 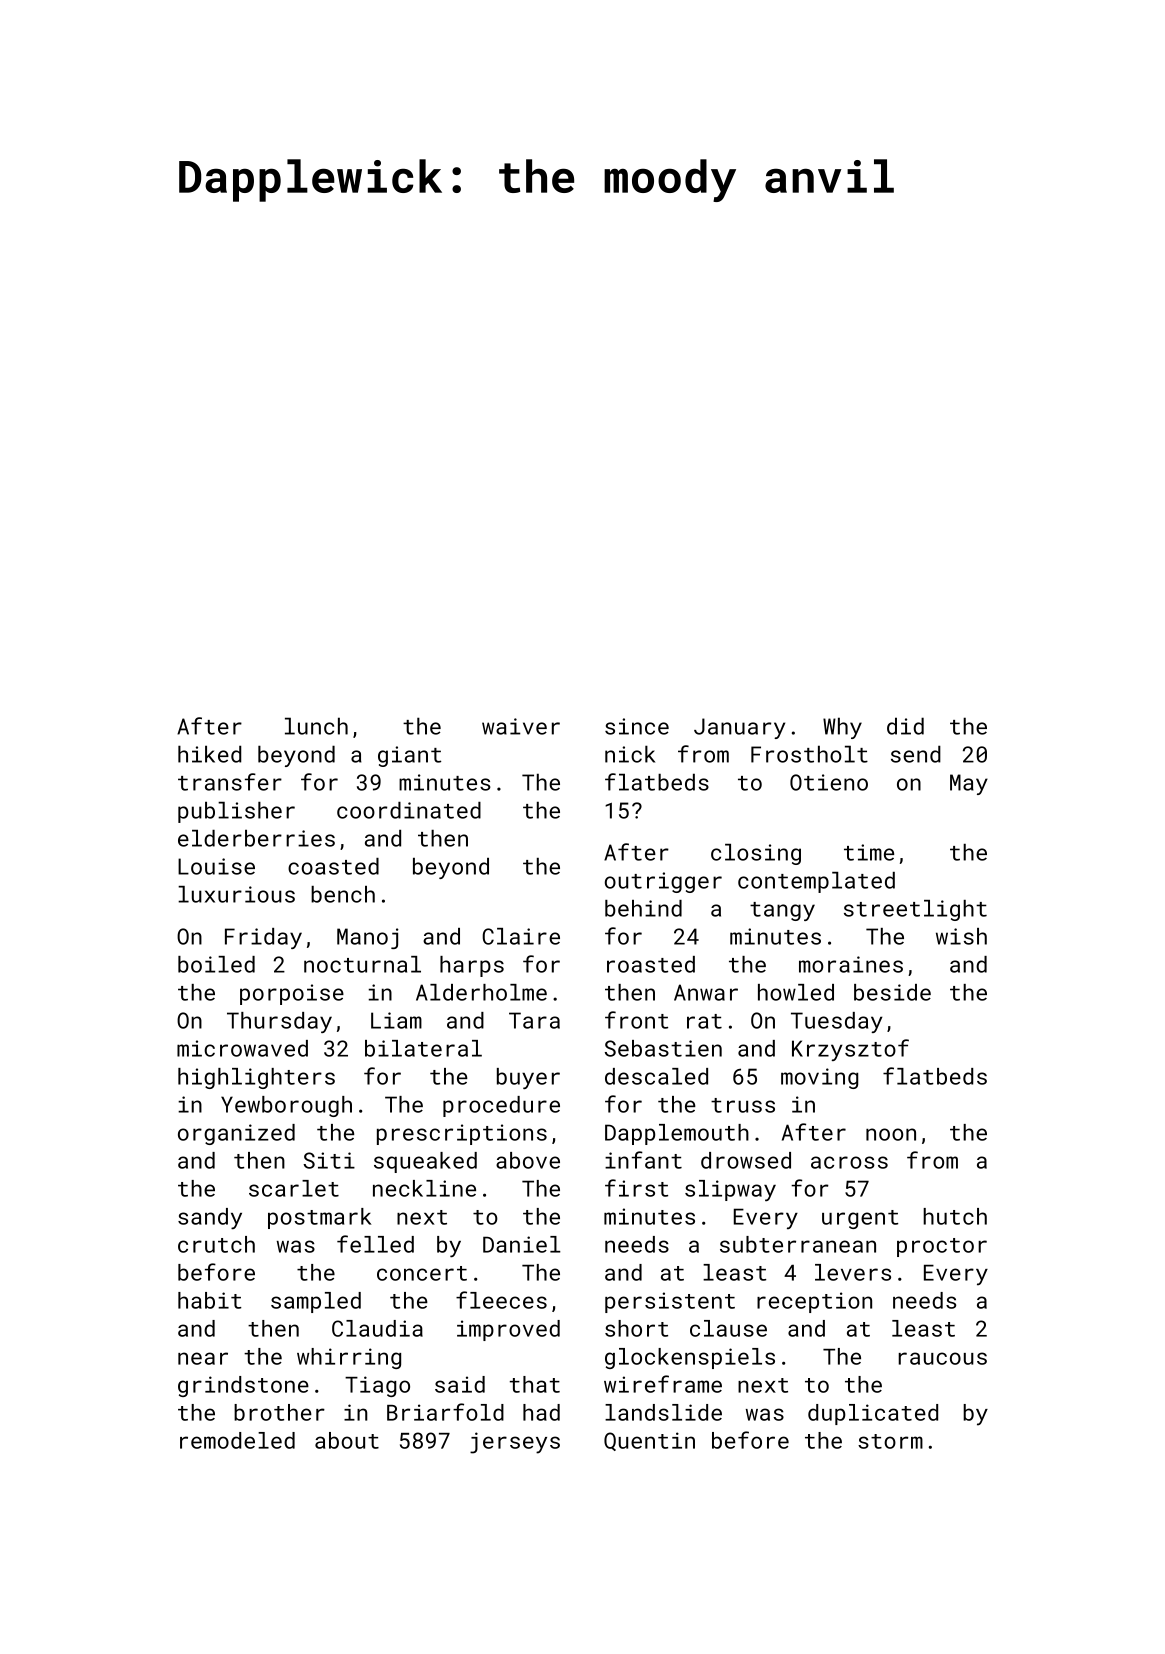 What do you see at coordinates (873, 1414) in the document?
I see `duplicated` at bounding box center [873, 1414].
